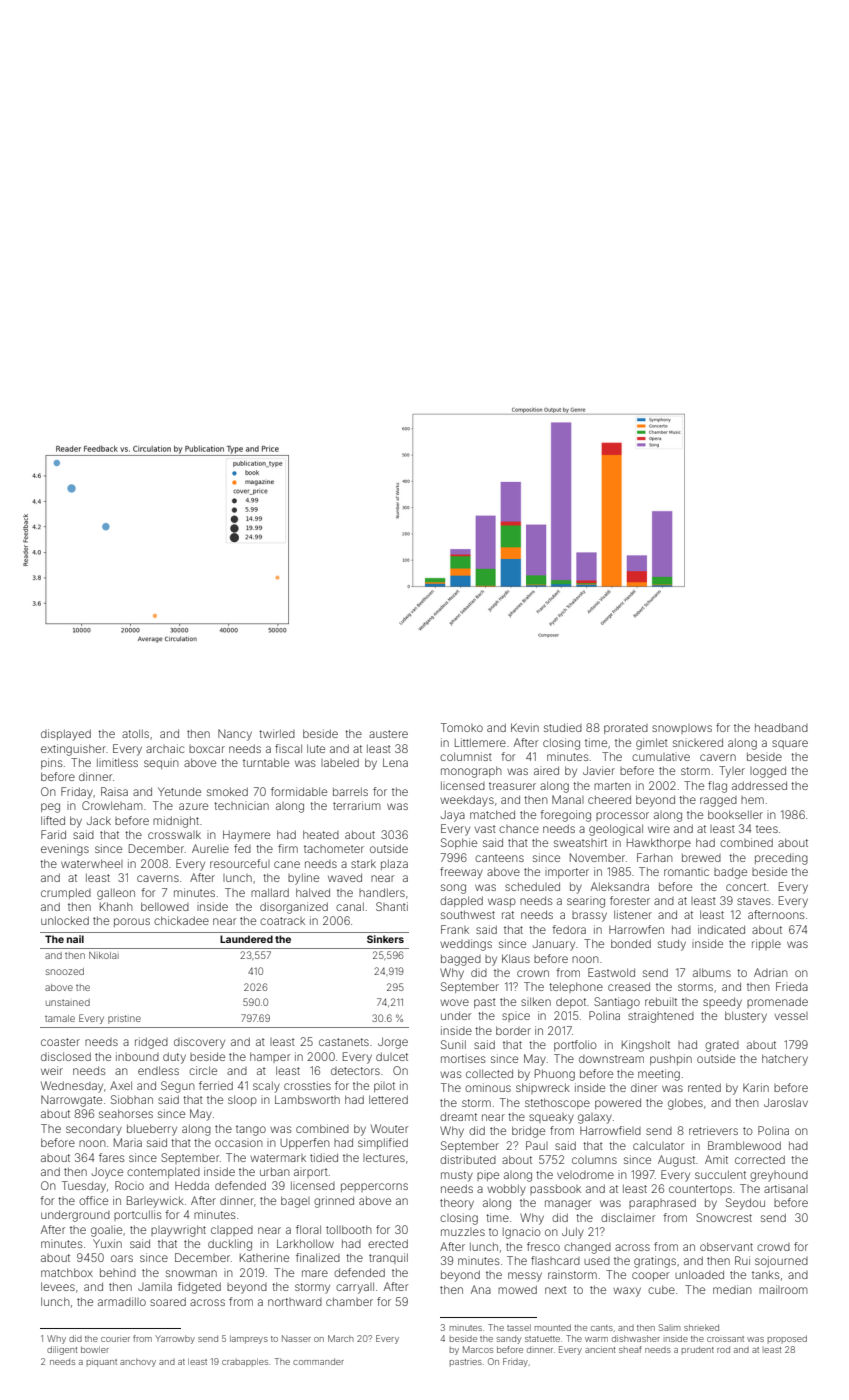 This screenshot has width=849, height=1400. I want to click on stethoscope, so click(557, 1103).
